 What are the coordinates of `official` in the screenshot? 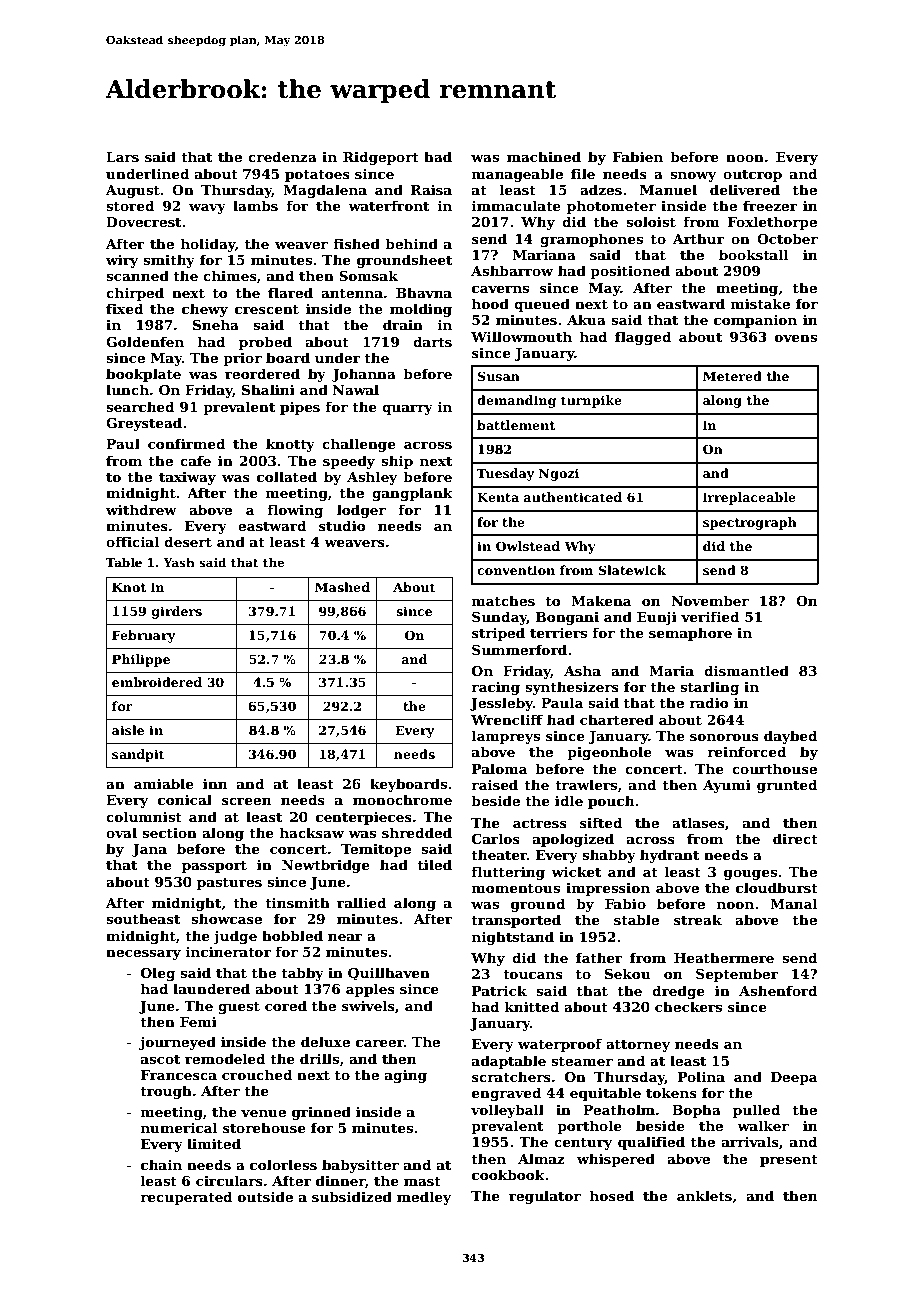 It's located at (132, 541).
